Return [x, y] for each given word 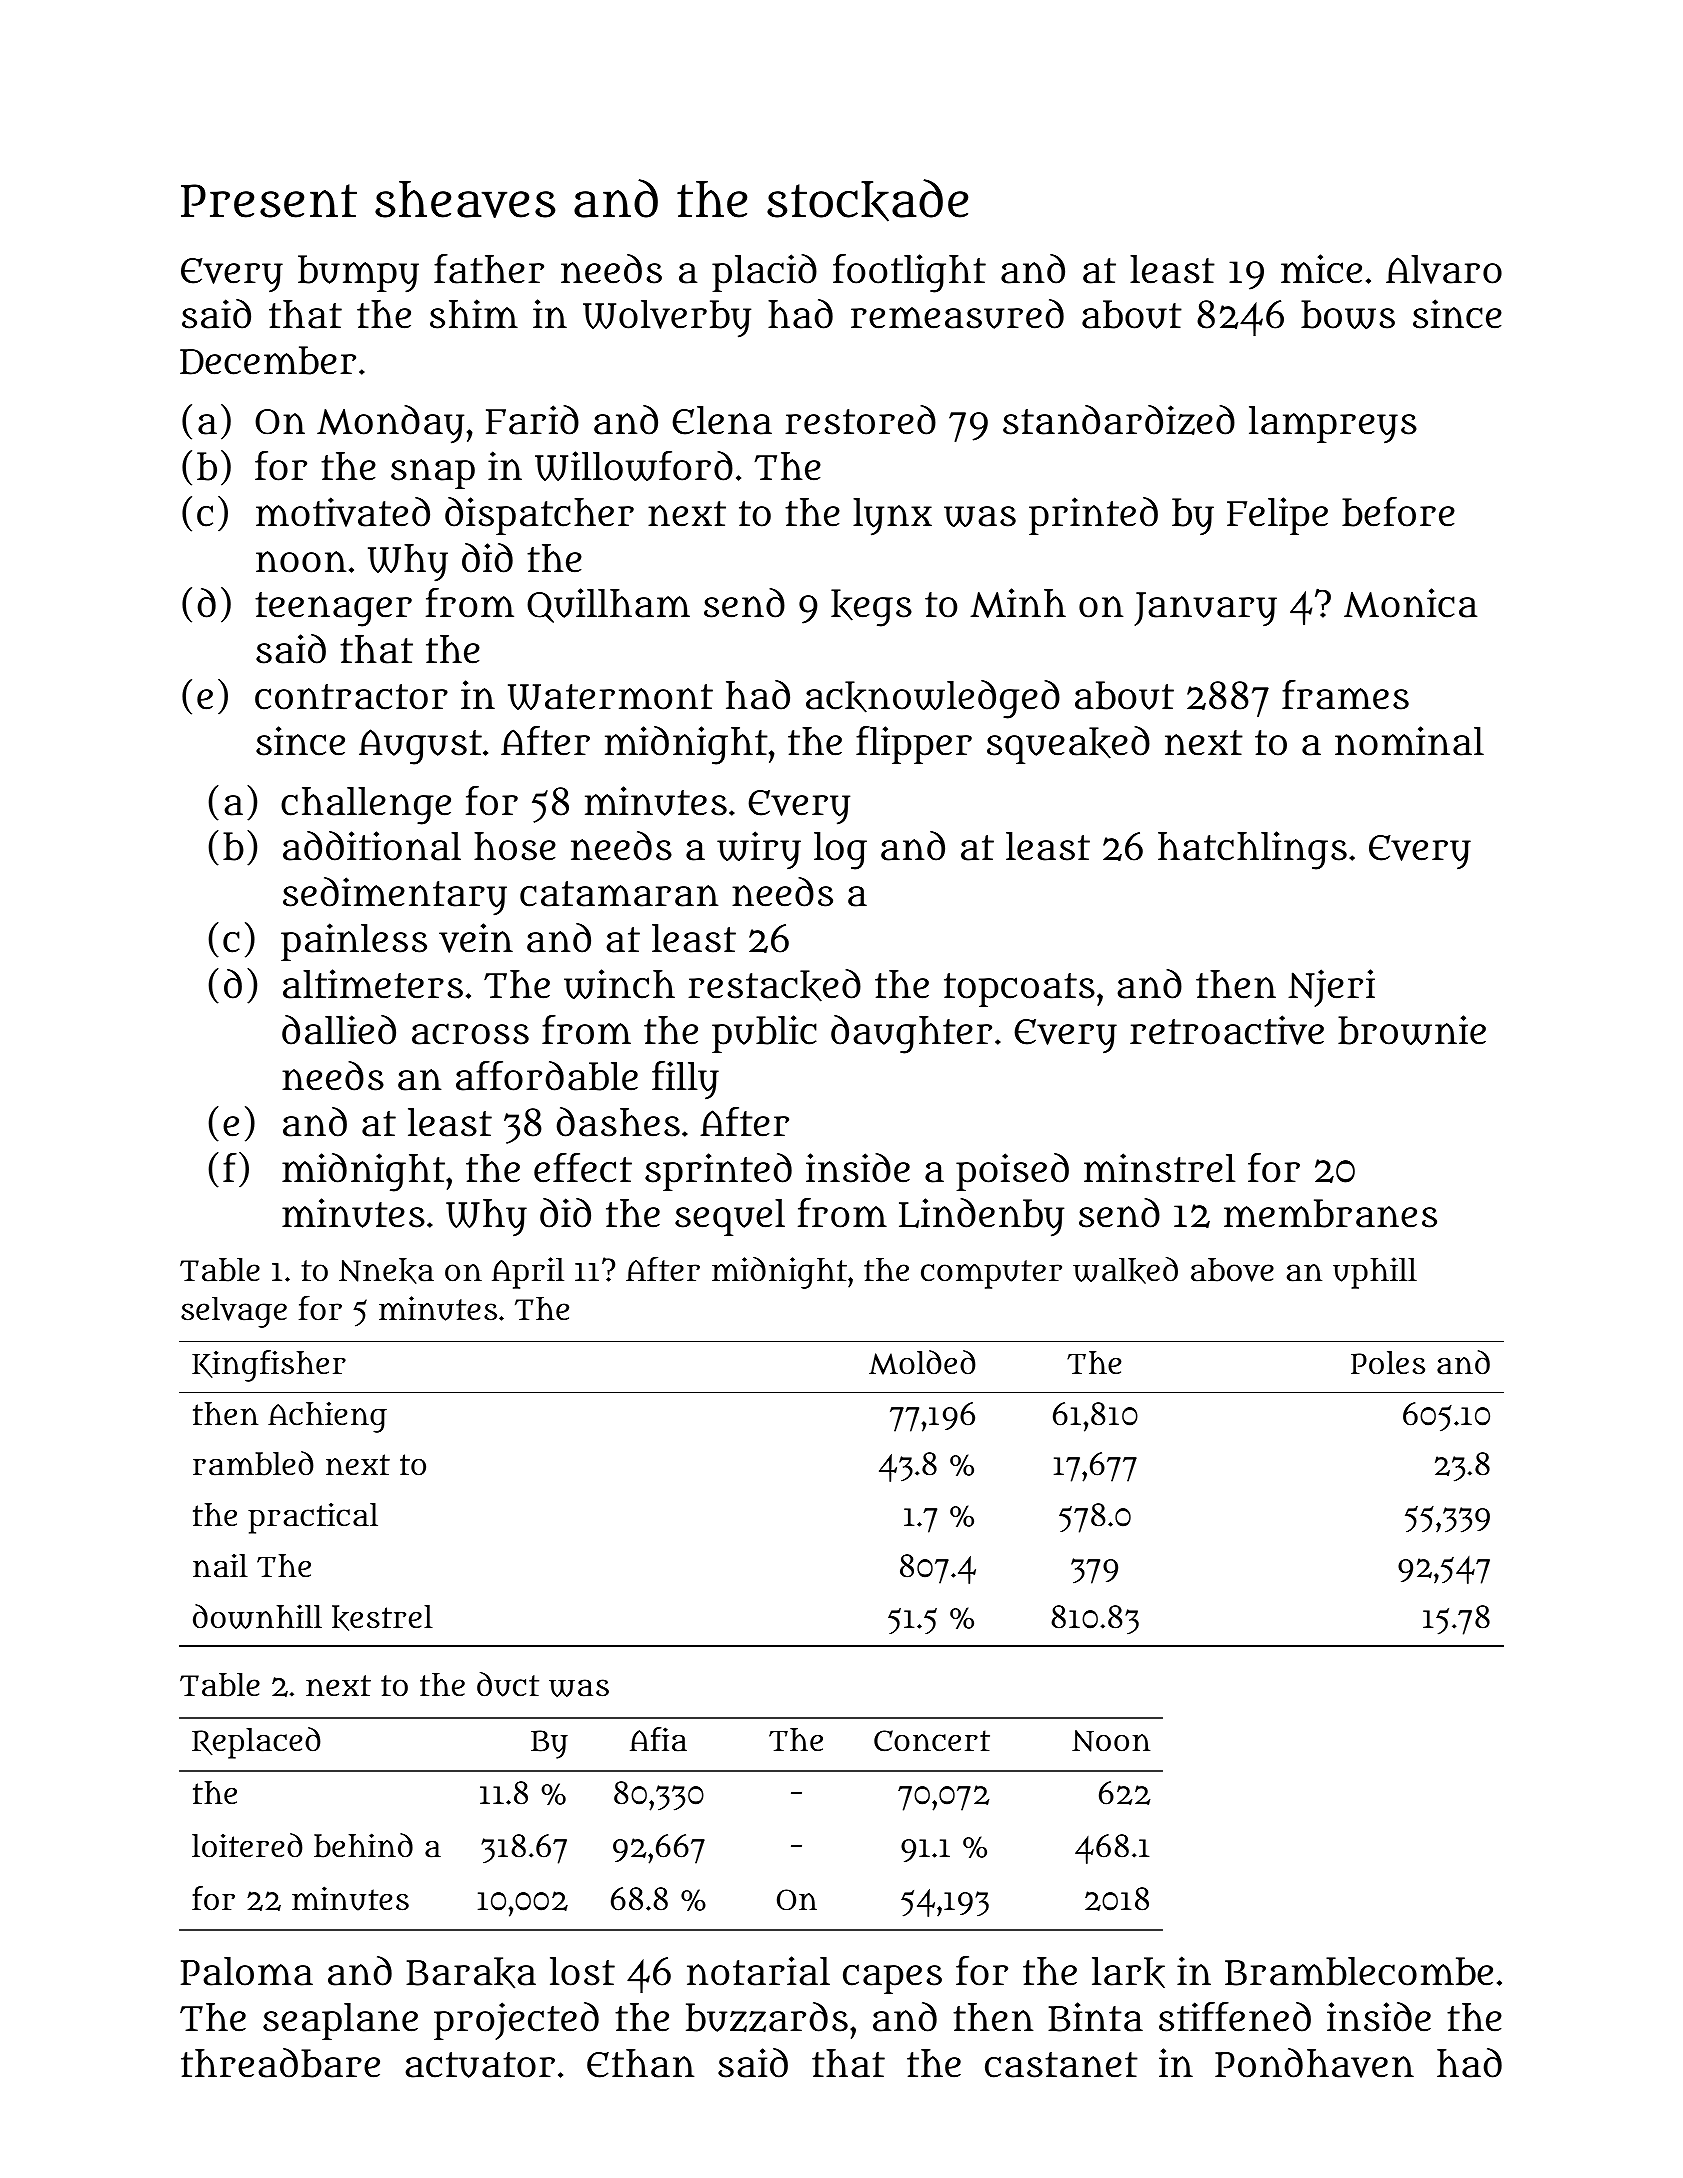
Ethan [640, 2063]
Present [269, 201]
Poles [1388, 1363]
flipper [914, 744]
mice [1321, 269]
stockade [867, 200]
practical [313, 1518]
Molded [922, 1362]
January [1205, 609]
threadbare [280, 2063]
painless [354, 942]
